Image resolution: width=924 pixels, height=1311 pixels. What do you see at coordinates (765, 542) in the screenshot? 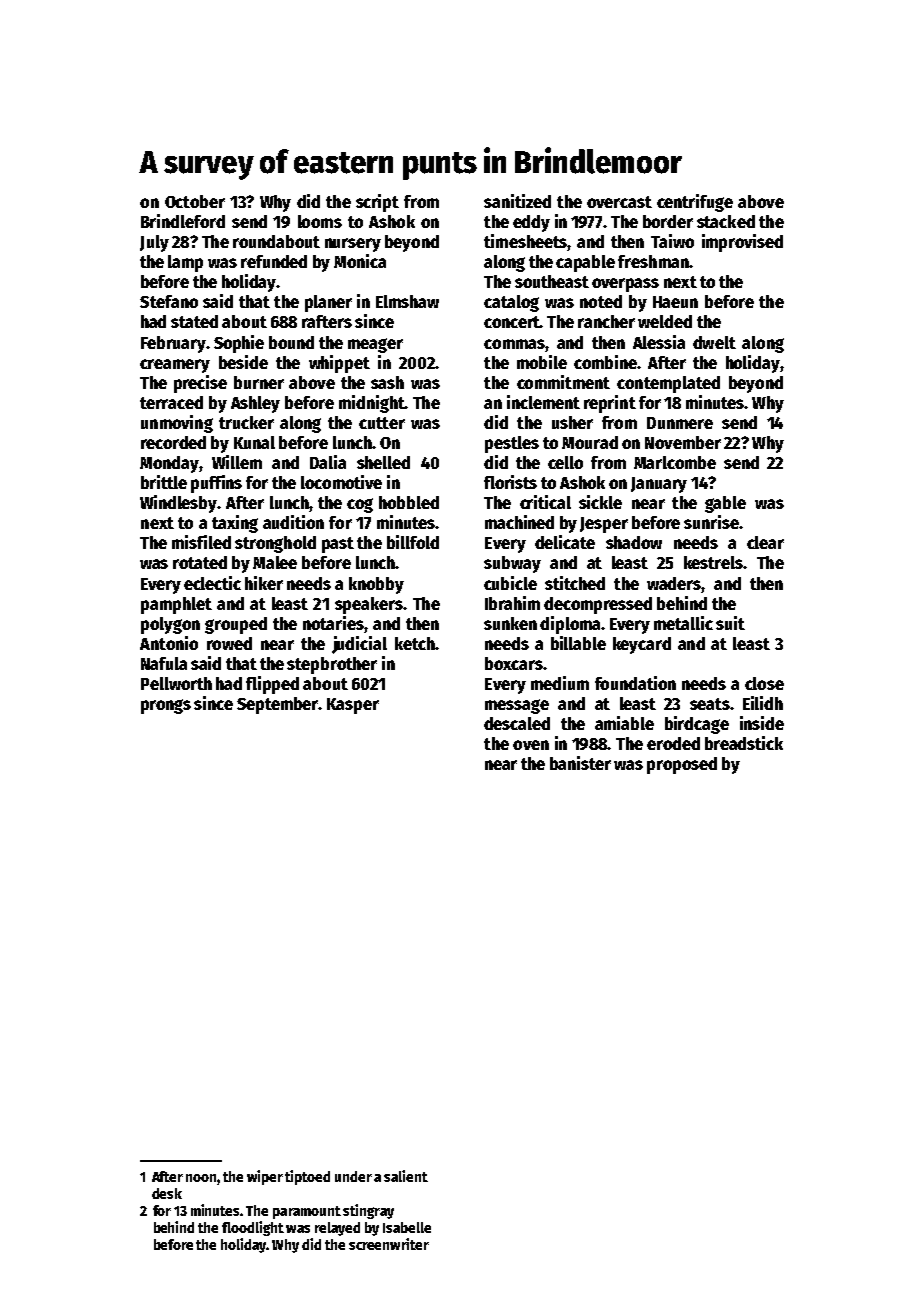
I see `clear` at bounding box center [765, 542].
